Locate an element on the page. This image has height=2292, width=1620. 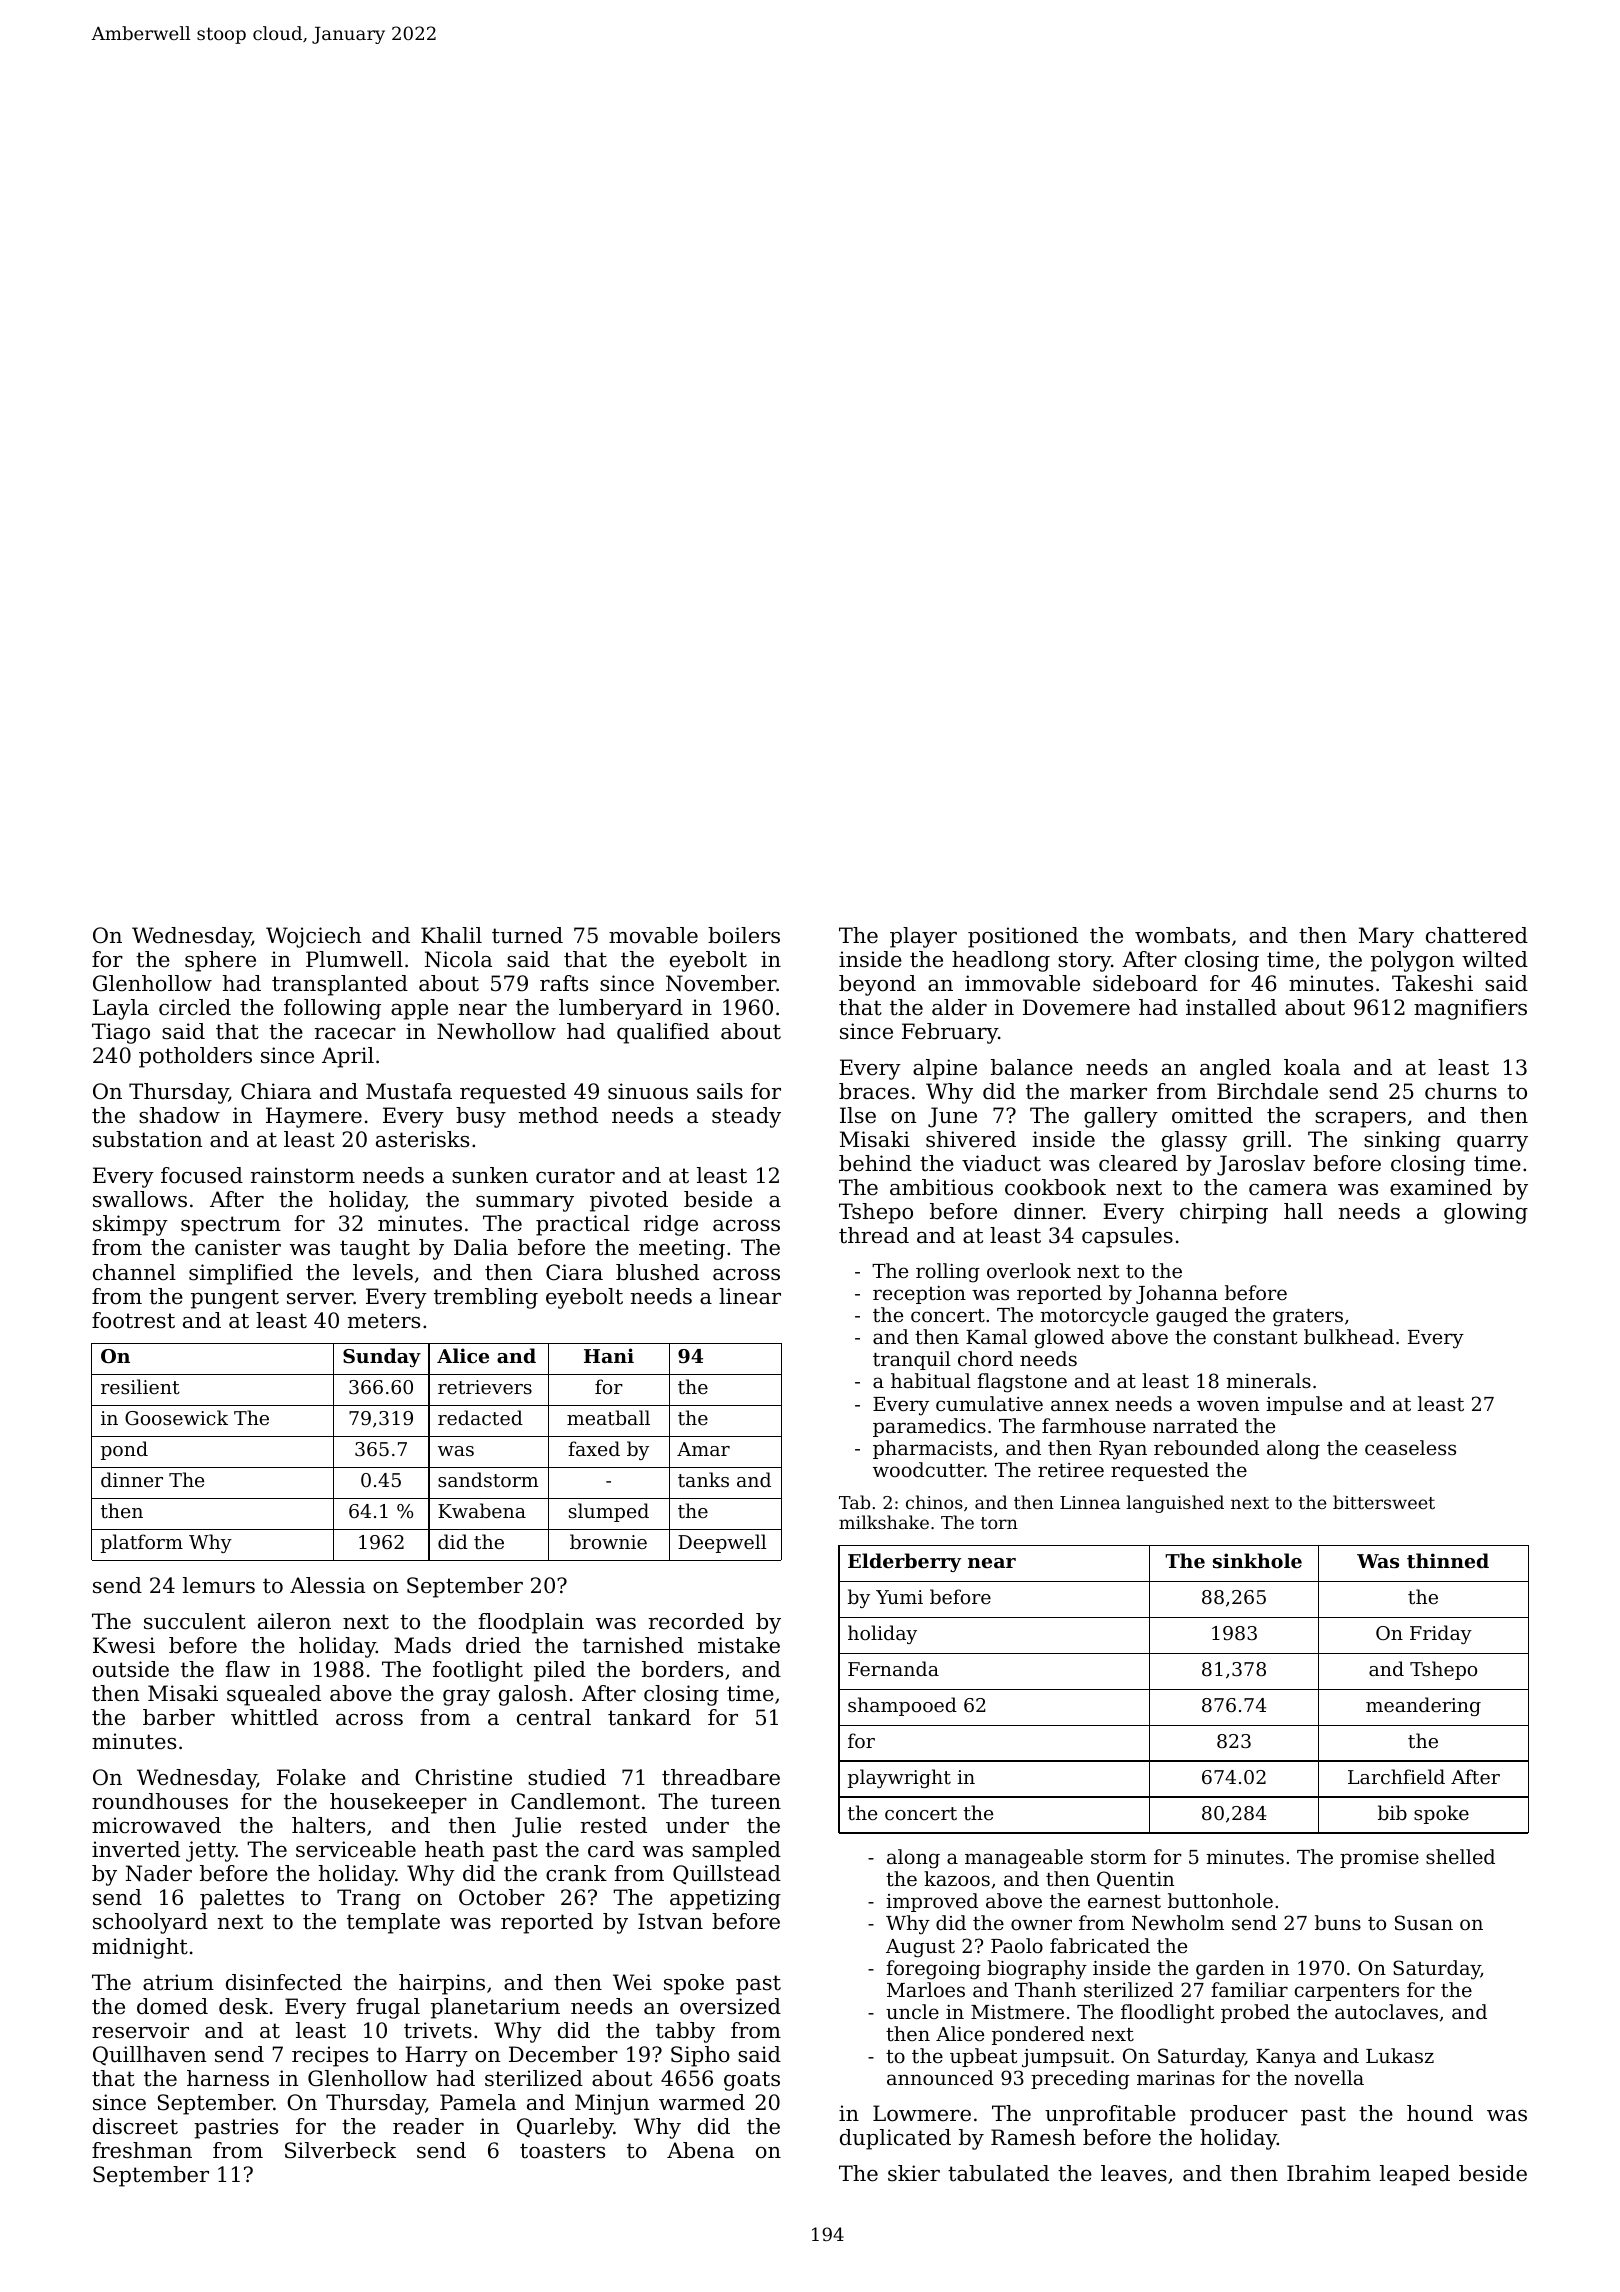
player is located at coordinates (923, 937).
